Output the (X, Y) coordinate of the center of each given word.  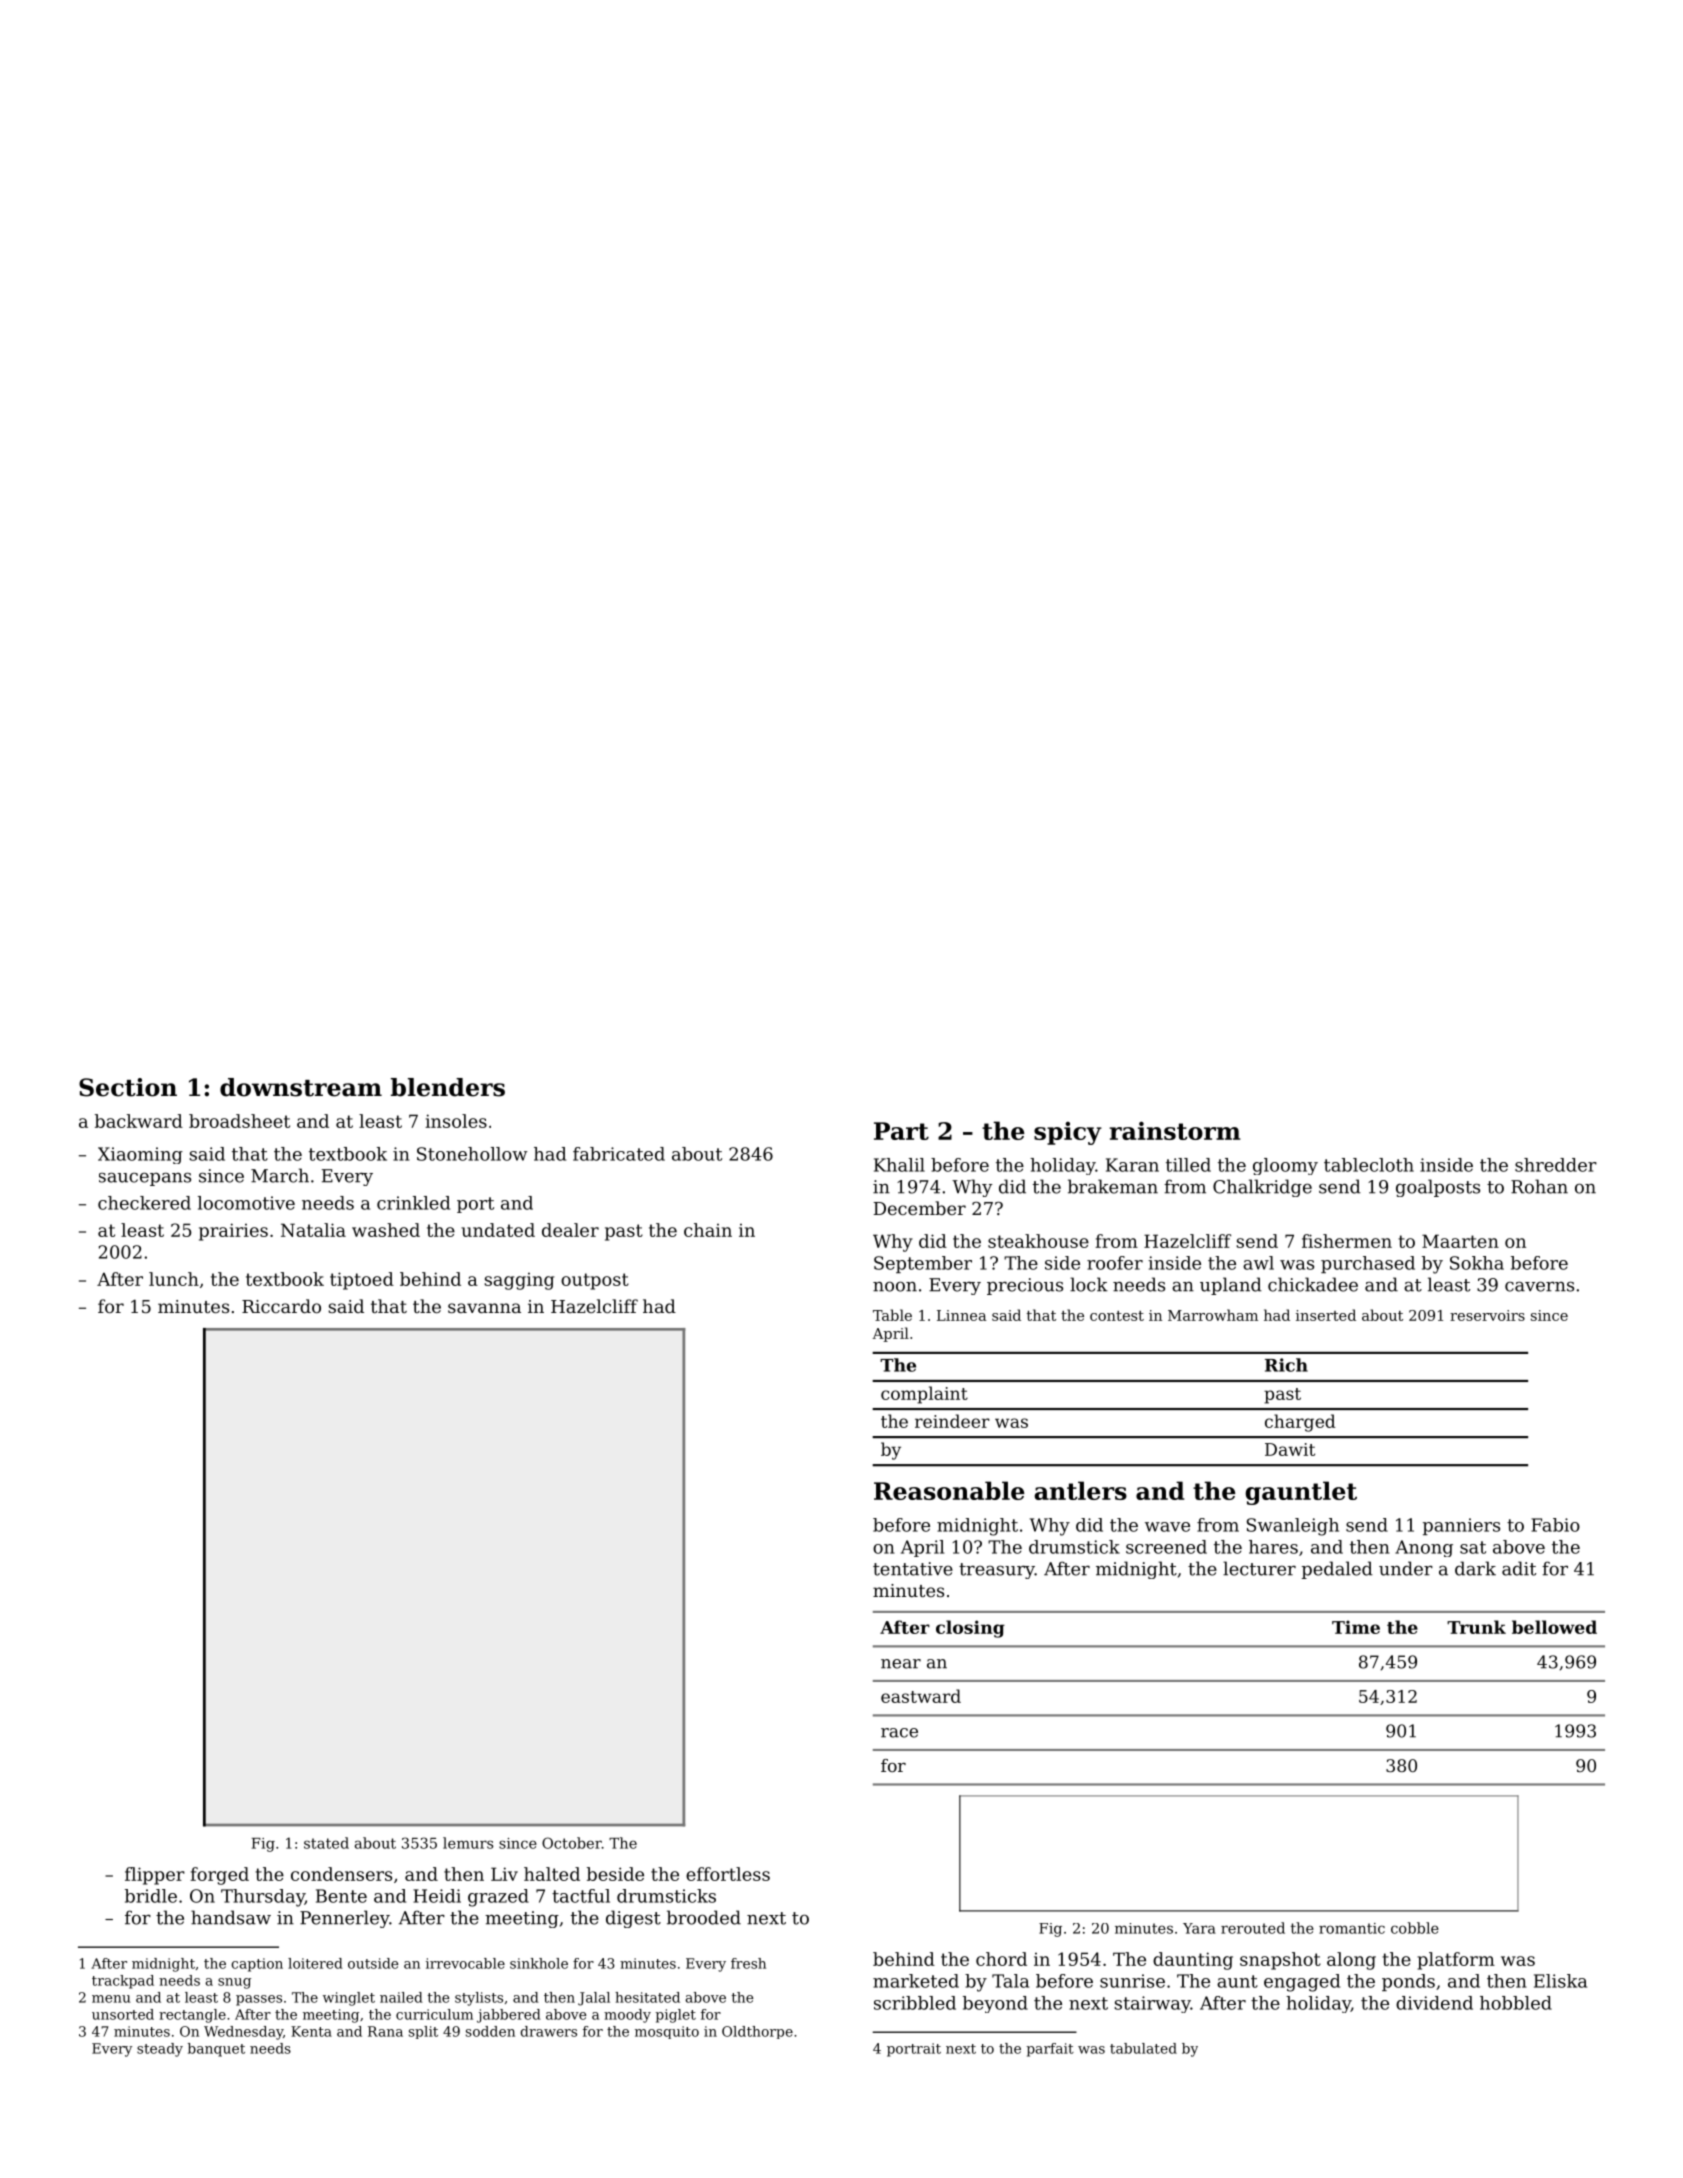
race (899, 1733)
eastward (921, 1696)
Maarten (1460, 1241)
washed (386, 1230)
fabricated (619, 1154)
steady (160, 2050)
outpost (595, 1281)
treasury (997, 1571)
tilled (1188, 1165)
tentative (913, 1569)
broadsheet (239, 1121)
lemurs (468, 1843)
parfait (1050, 2050)
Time (1356, 1627)
